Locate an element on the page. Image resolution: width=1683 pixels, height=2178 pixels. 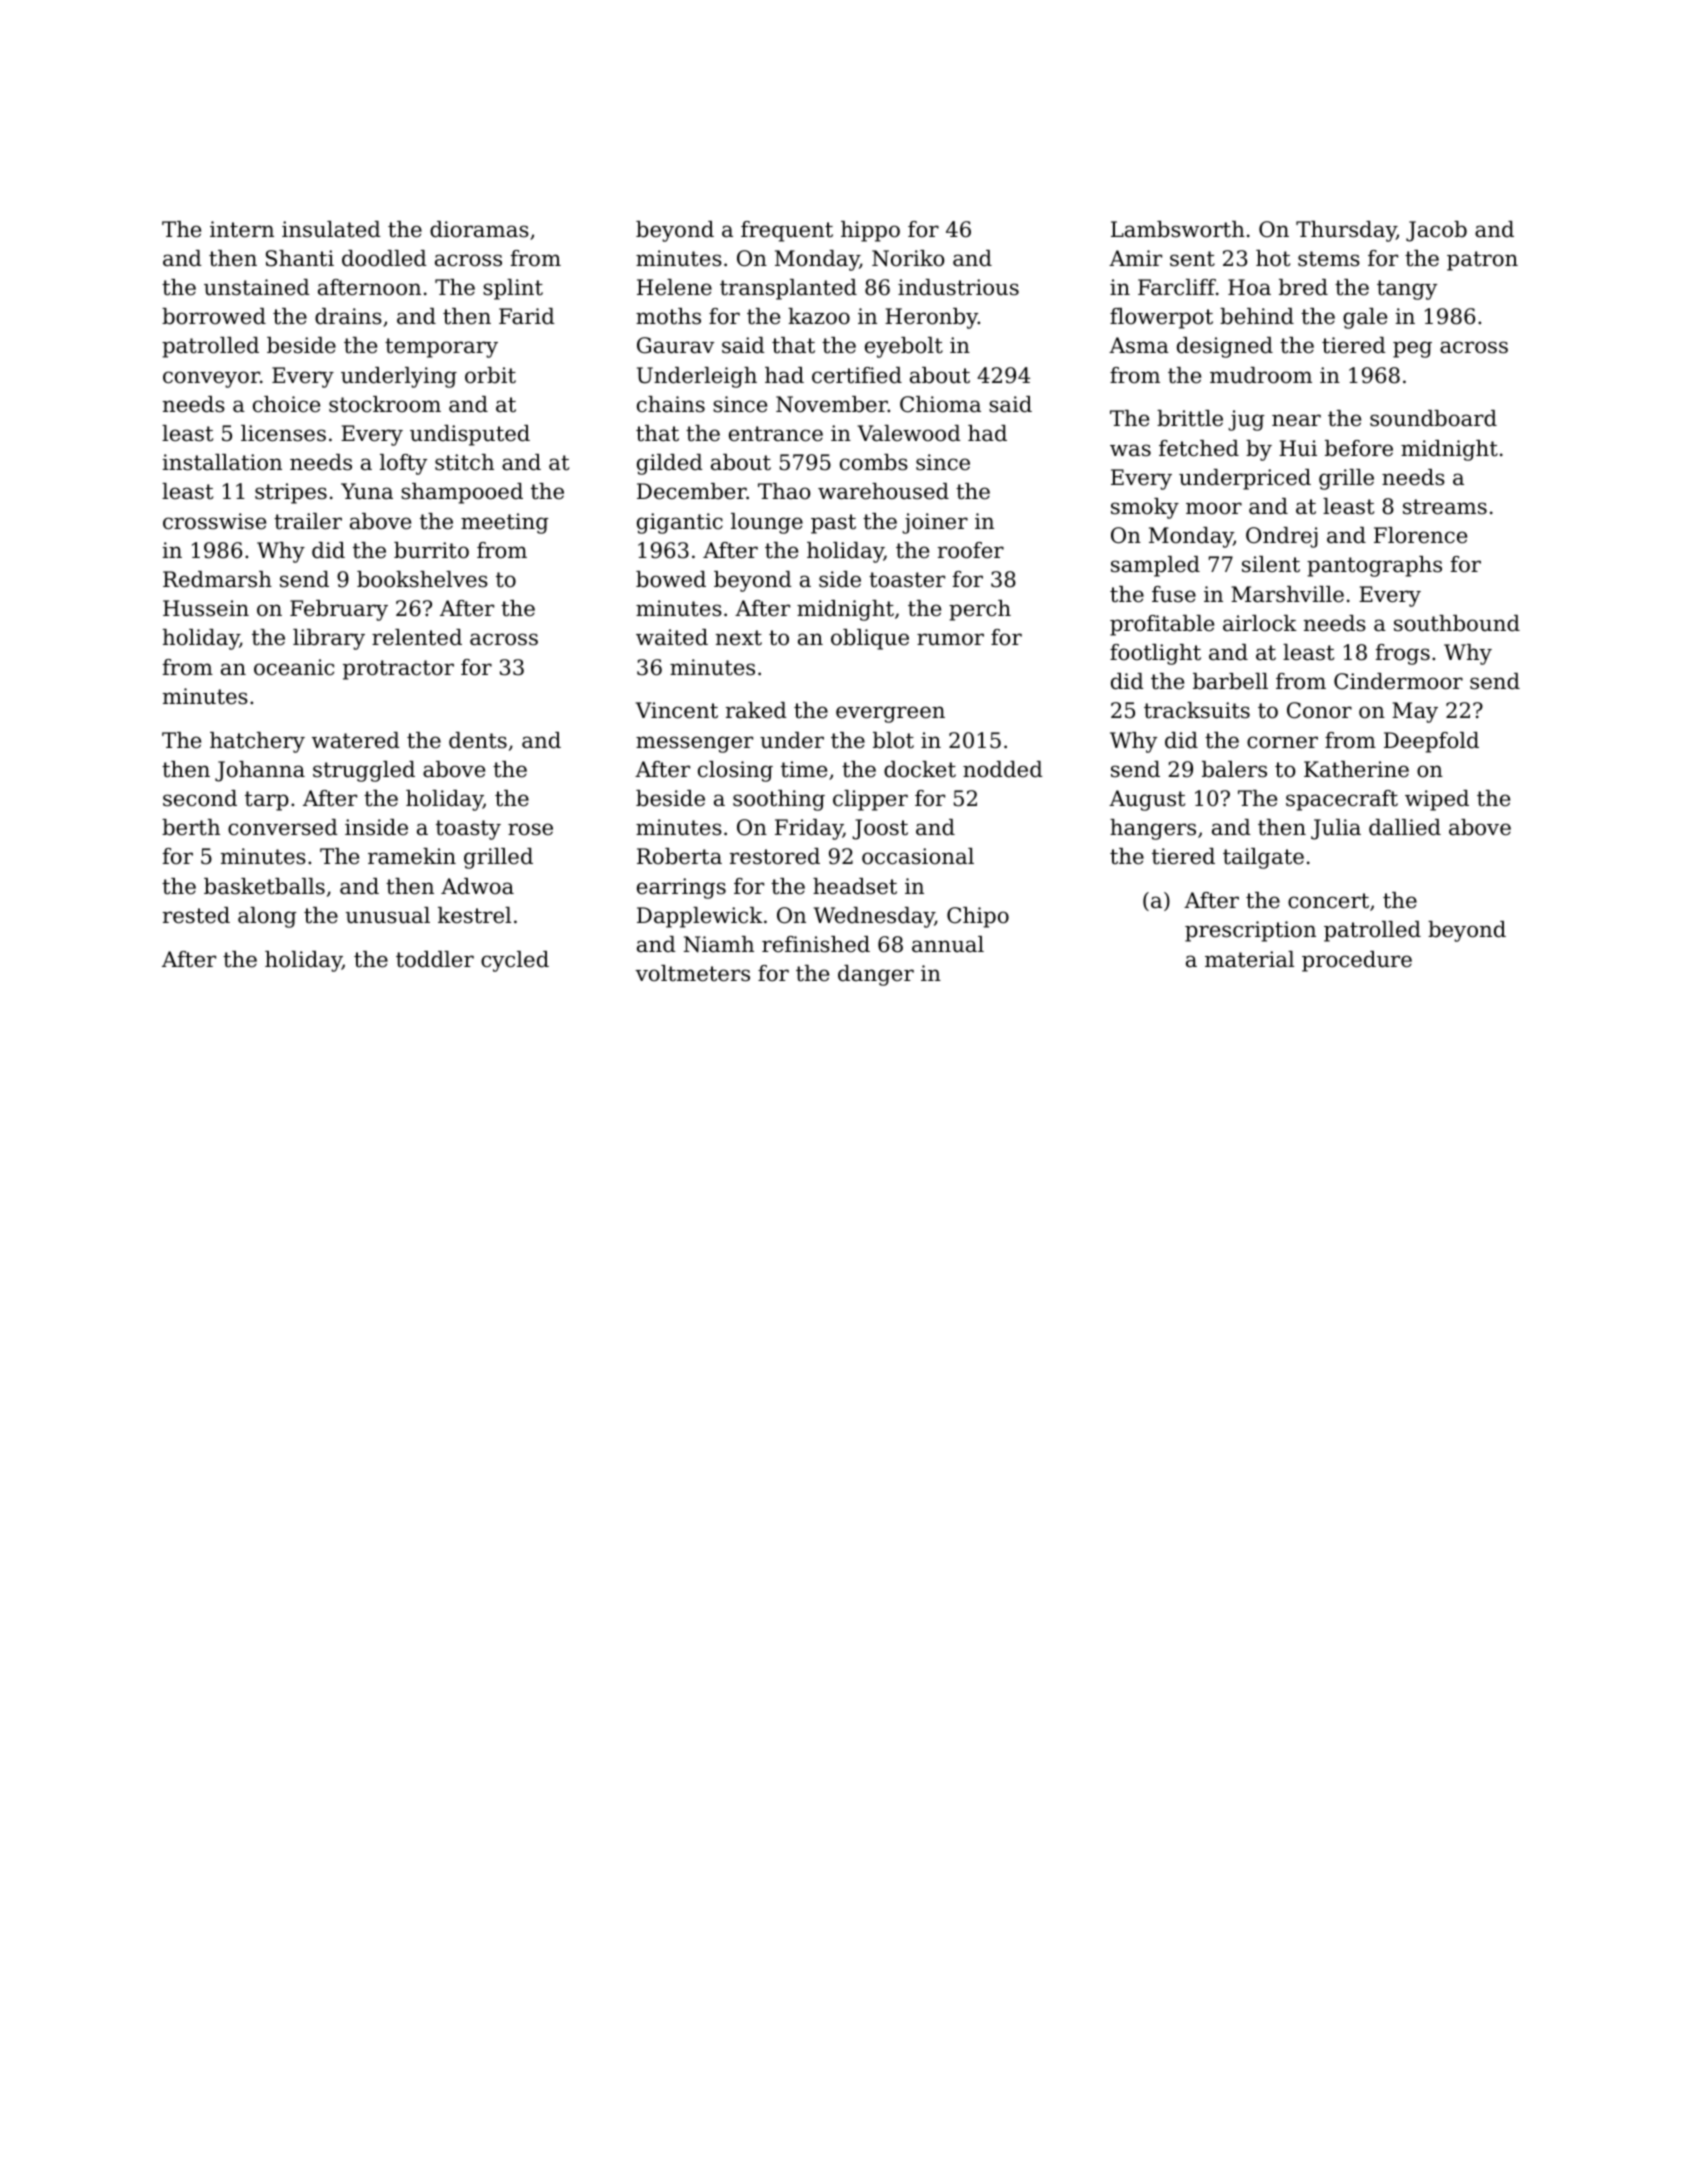
rested is located at coordinates (196, 915).
